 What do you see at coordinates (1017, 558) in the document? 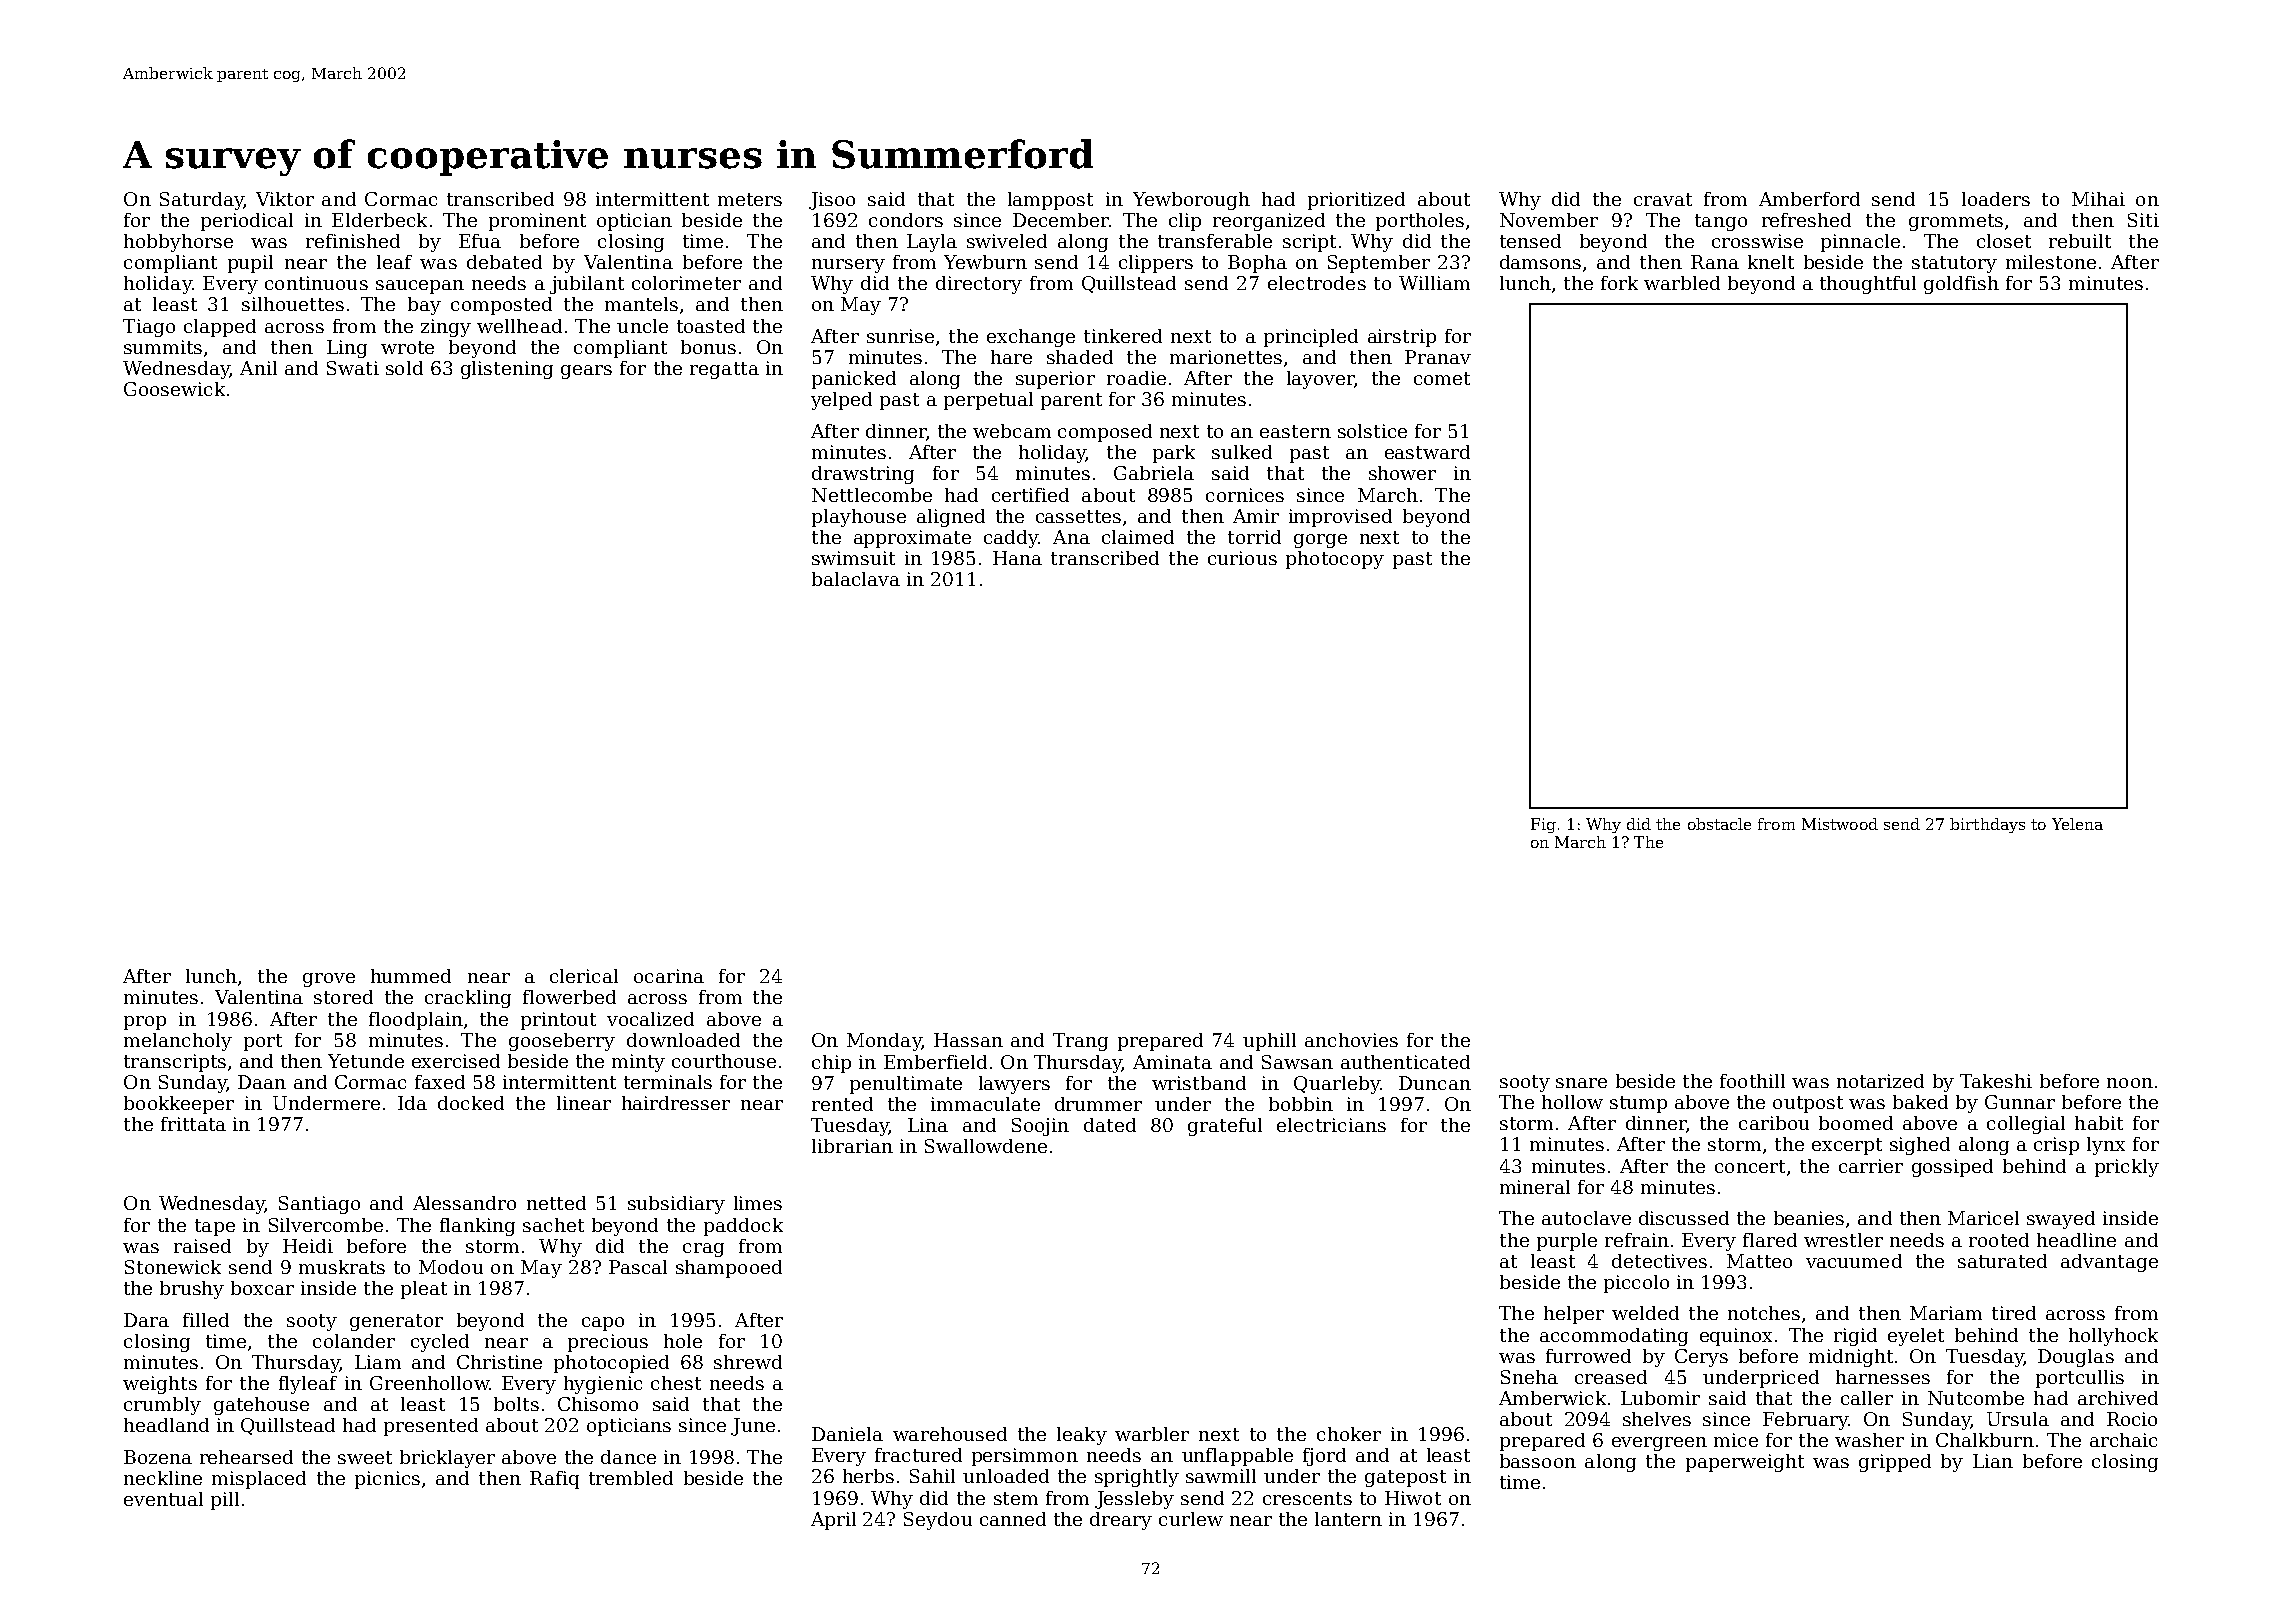
I see `Hana` at bounding box center [1017, 558].
